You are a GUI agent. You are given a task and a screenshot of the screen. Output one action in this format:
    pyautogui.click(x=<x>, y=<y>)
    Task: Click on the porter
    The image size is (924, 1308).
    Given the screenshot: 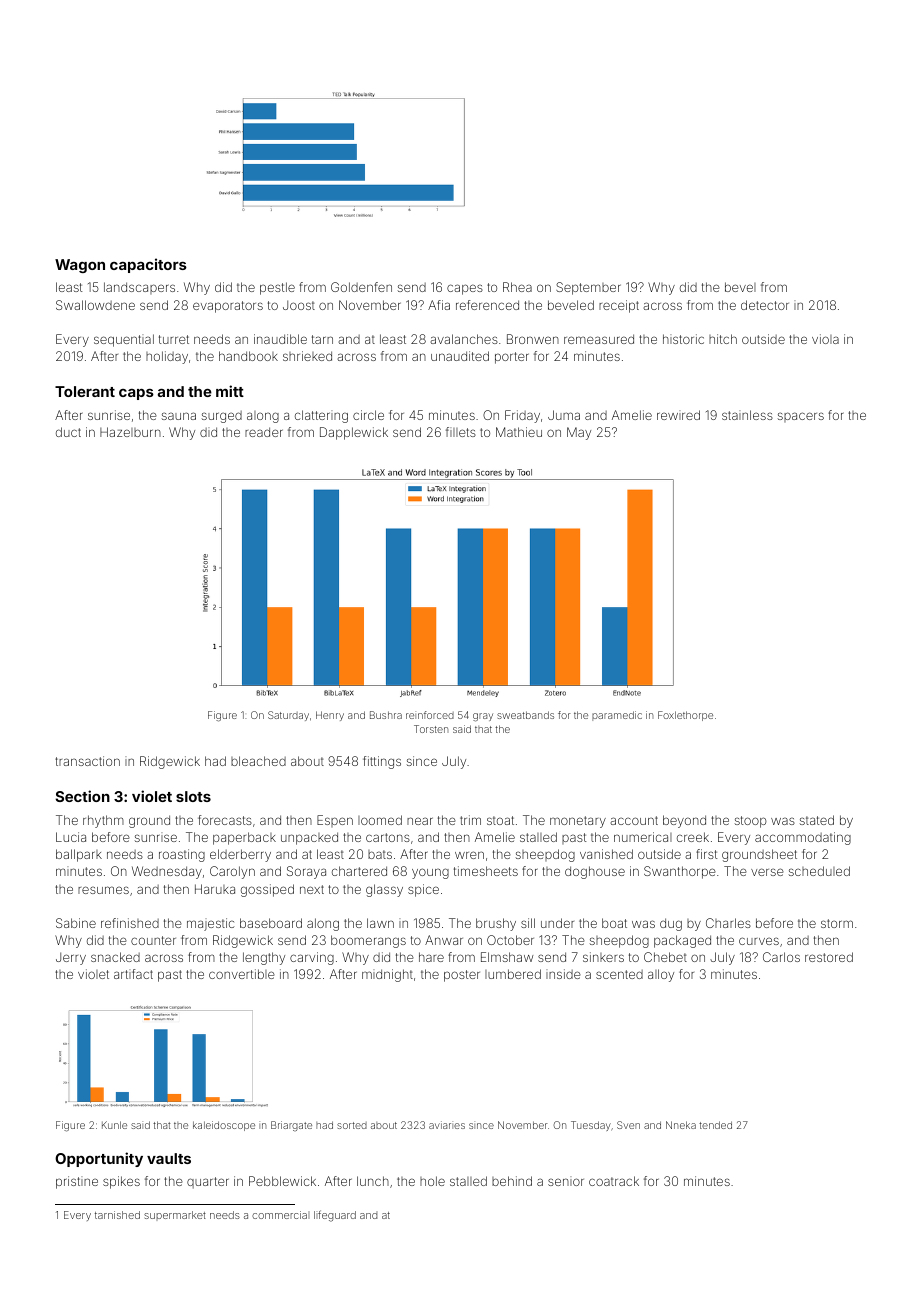 What is the action you would take?
    pyautogui.click(x=512, y=358)
